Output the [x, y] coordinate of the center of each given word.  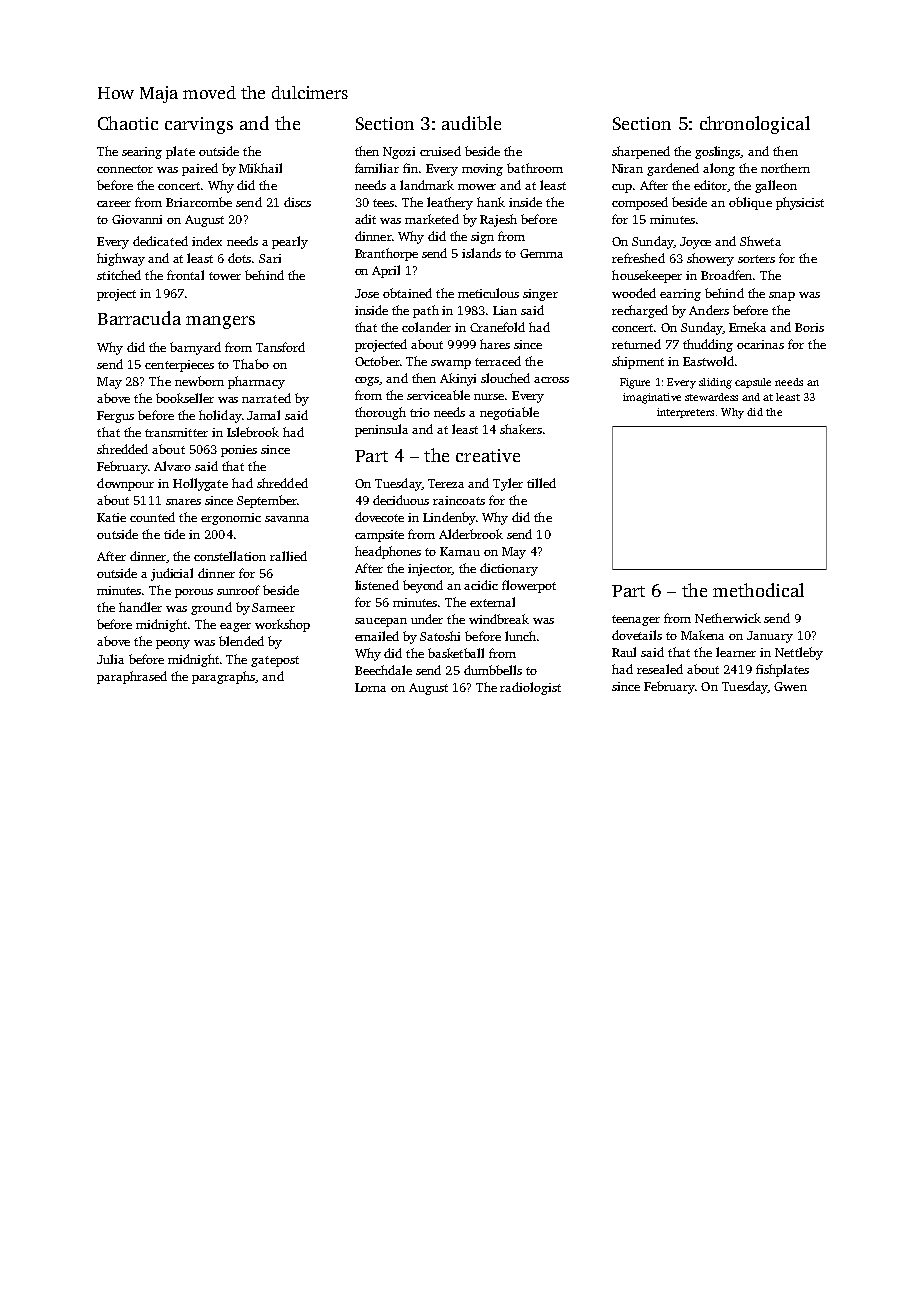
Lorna [370, 687]
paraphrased [132, 677]
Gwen [790, 686]
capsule [753, 383]
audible [471, 123]
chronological [755, 125]
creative [488, 455]
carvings [199, 125]
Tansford [280, 347]
